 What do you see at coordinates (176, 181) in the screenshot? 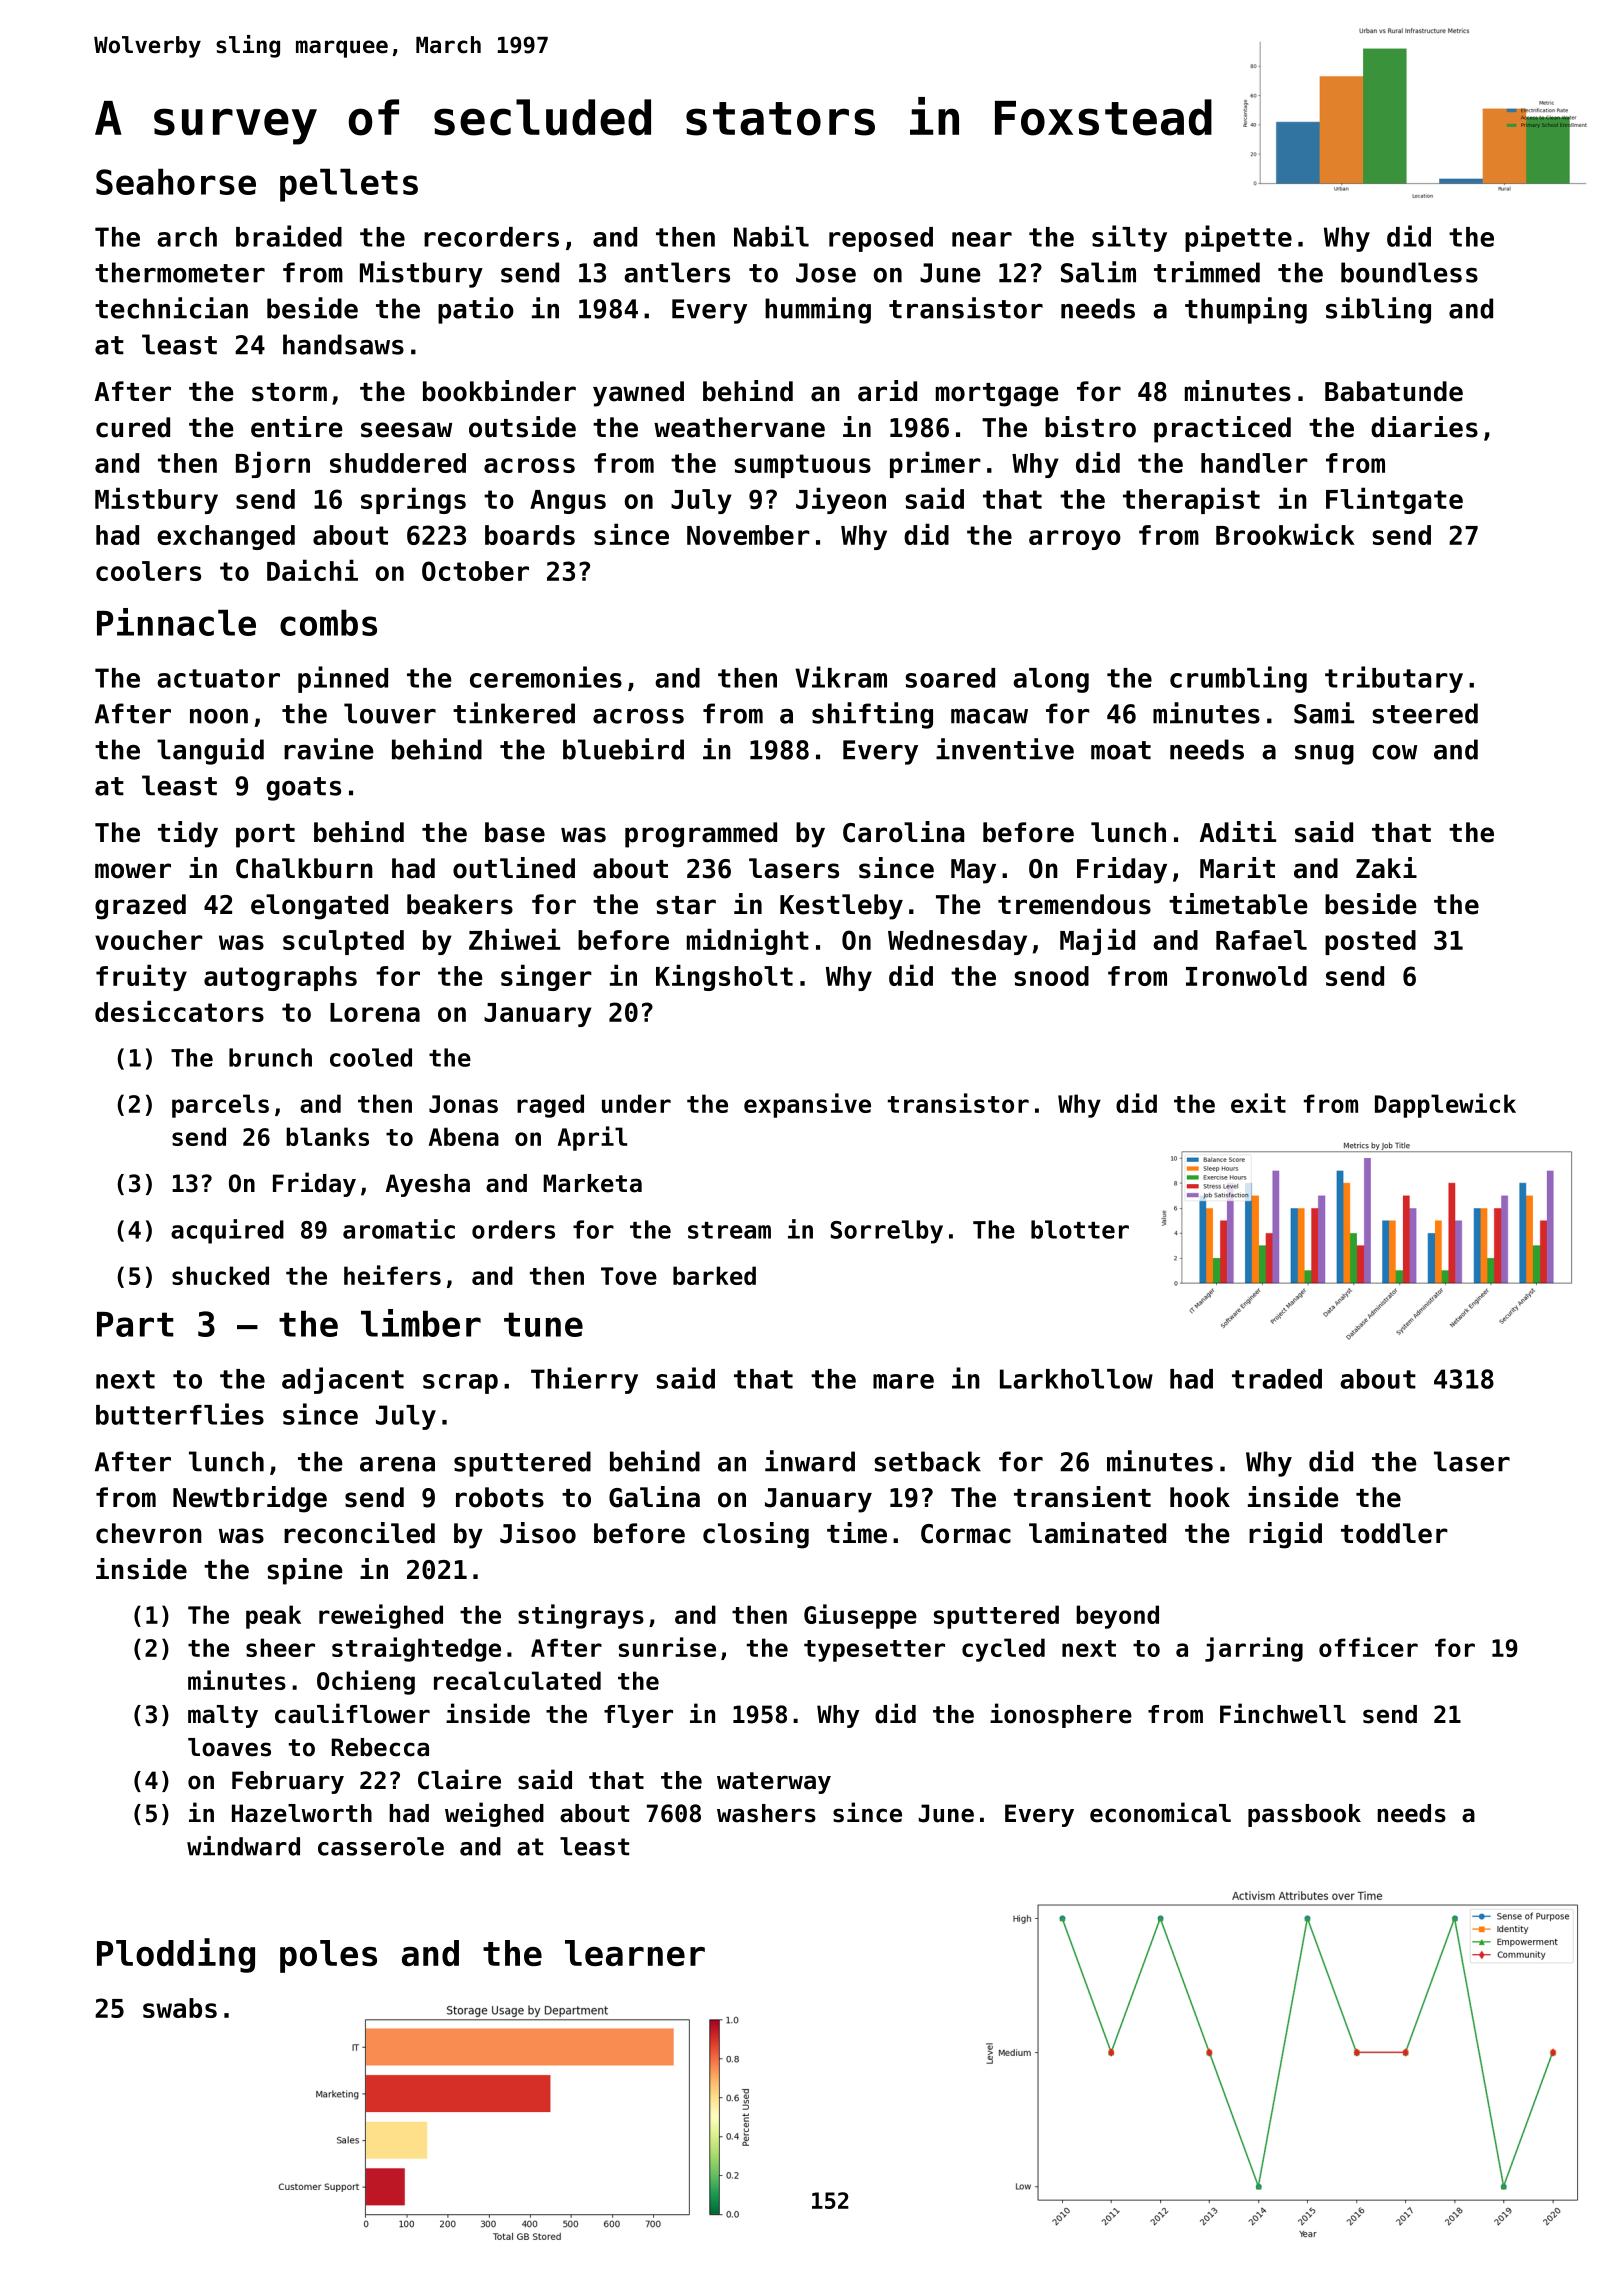
I see `Seahorse` at bounding box center [176, 181].
